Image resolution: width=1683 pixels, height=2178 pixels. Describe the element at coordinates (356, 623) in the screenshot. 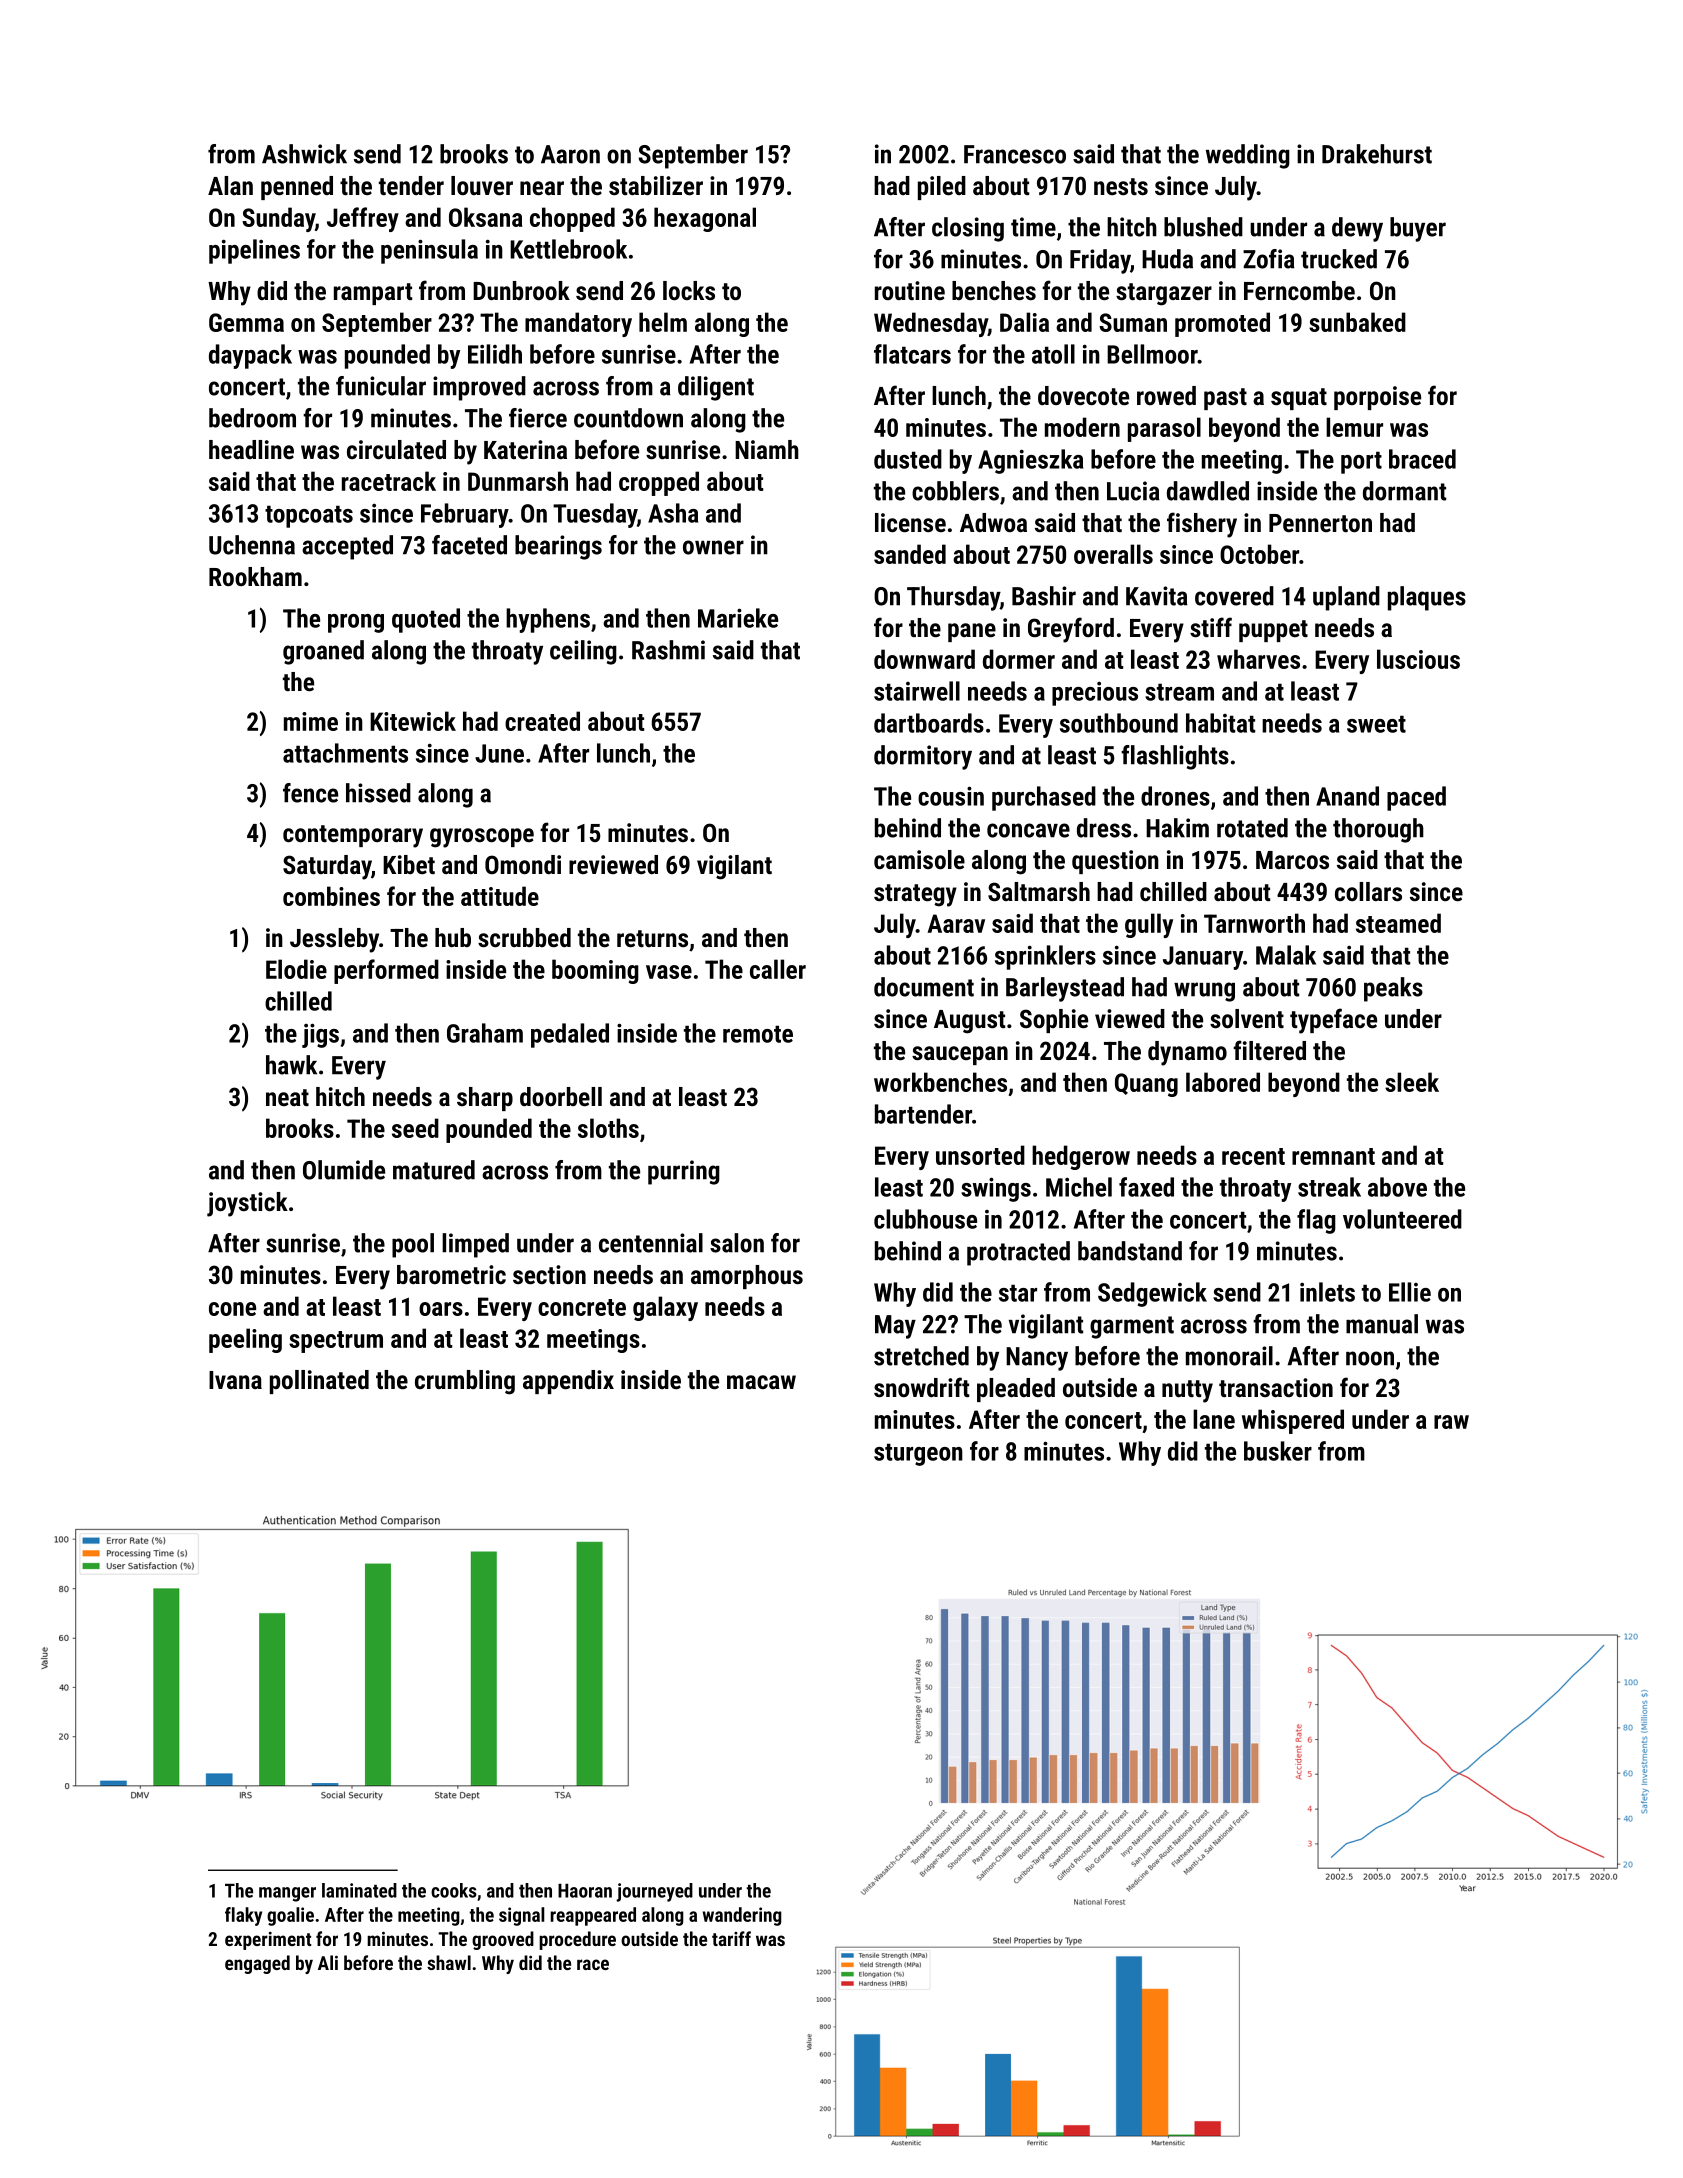

I see `prong` at that location.
